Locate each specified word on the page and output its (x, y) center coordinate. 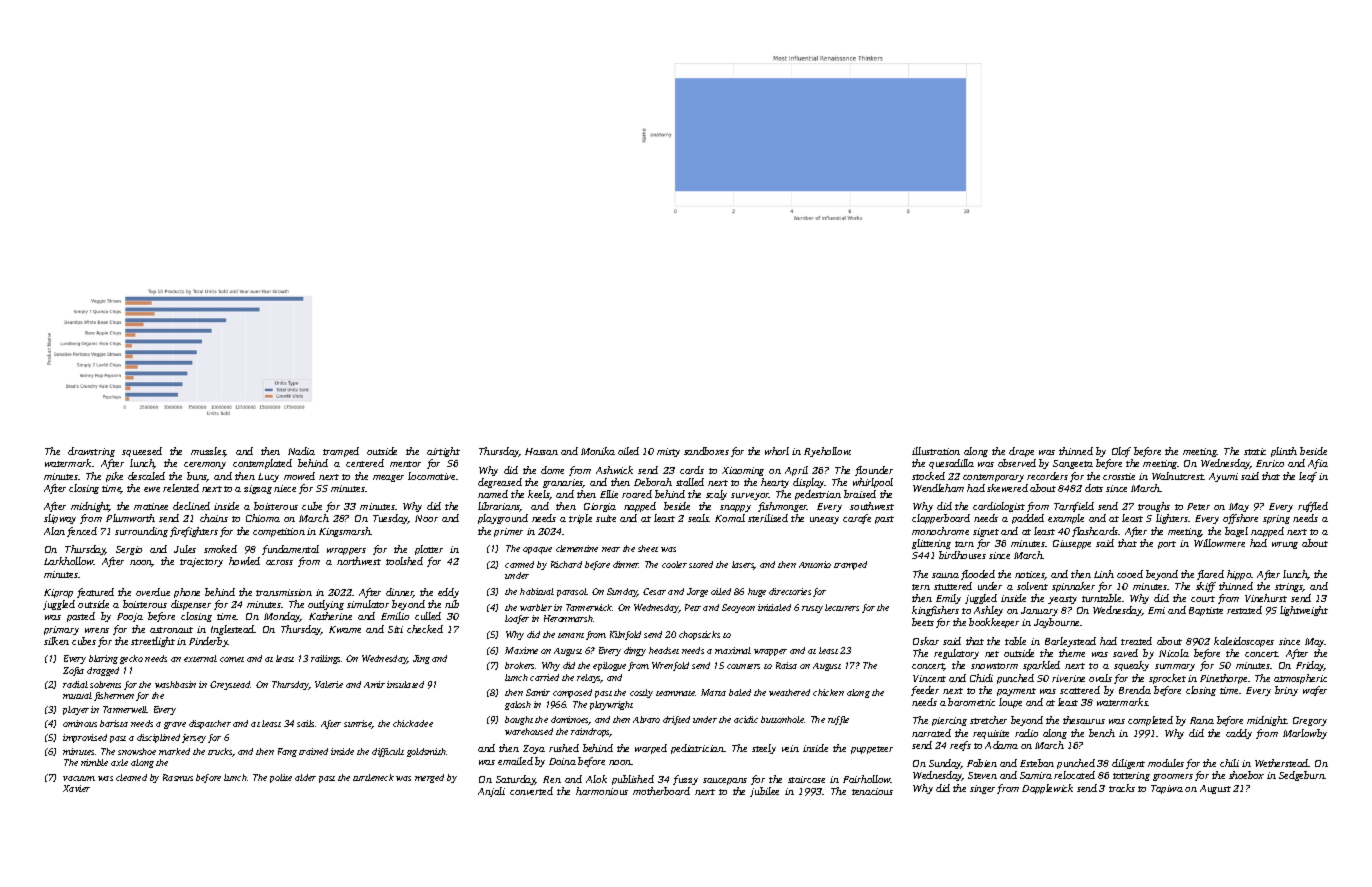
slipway (60, 519)
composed (572, 693)
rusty (812, 609)
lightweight (1304, 611)
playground (503, 519)
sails (305, 723)
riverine (1068, 678)
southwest (872, 506)
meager (388, 478)
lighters (1172, 519)
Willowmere (1219, 543)
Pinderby (208, 642)
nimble (94, 762)
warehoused (529, 731)
